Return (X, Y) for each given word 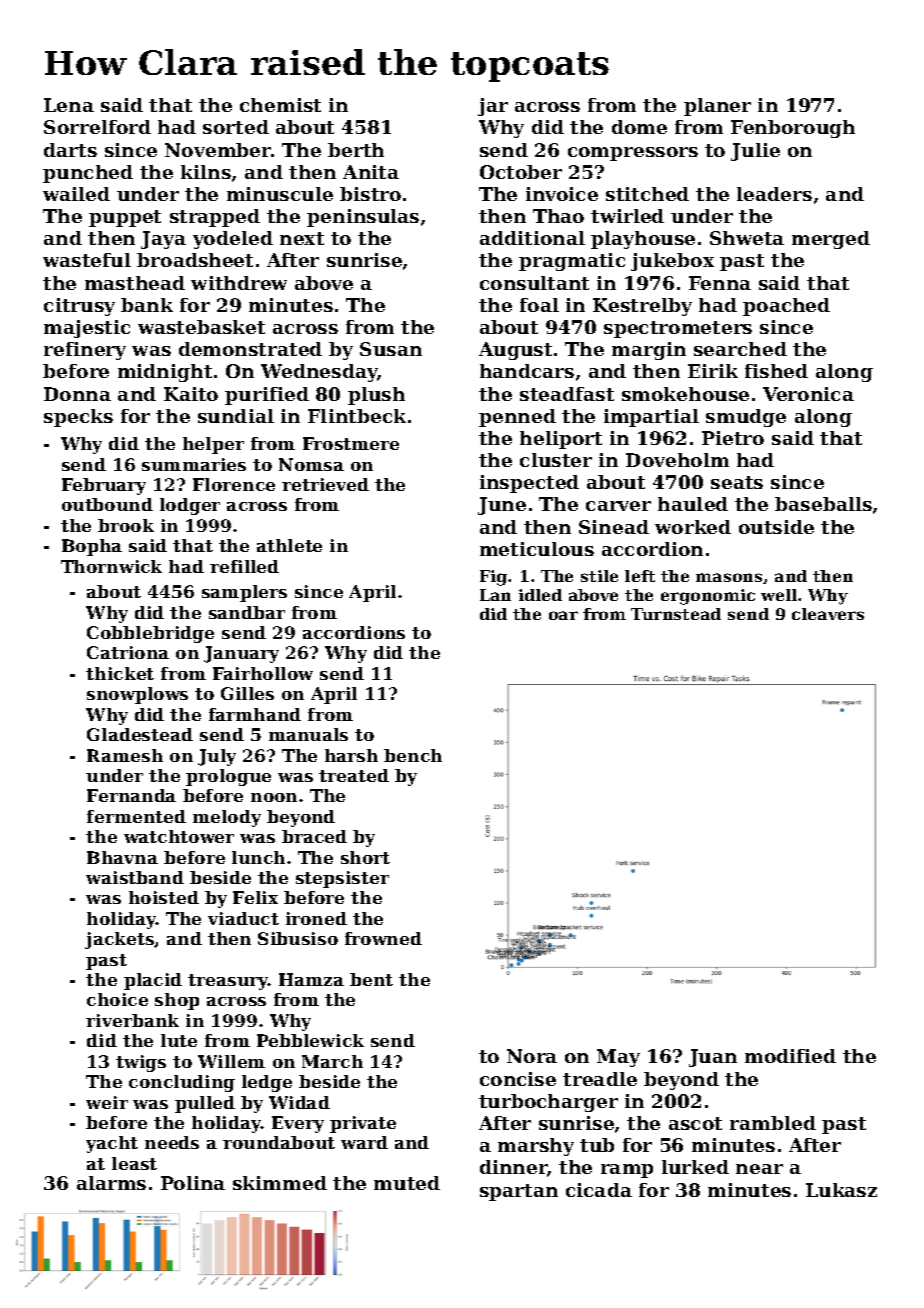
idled (540, 595)
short (365, 857)
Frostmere (351, 443)
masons (729, 577)
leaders (774, 194)
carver (618, 506)
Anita (371, 172)
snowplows (137, 695)
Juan (713, 1058)
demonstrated (250, 349)
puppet (125, 218)
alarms (111, 1183)
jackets (120, 940)
